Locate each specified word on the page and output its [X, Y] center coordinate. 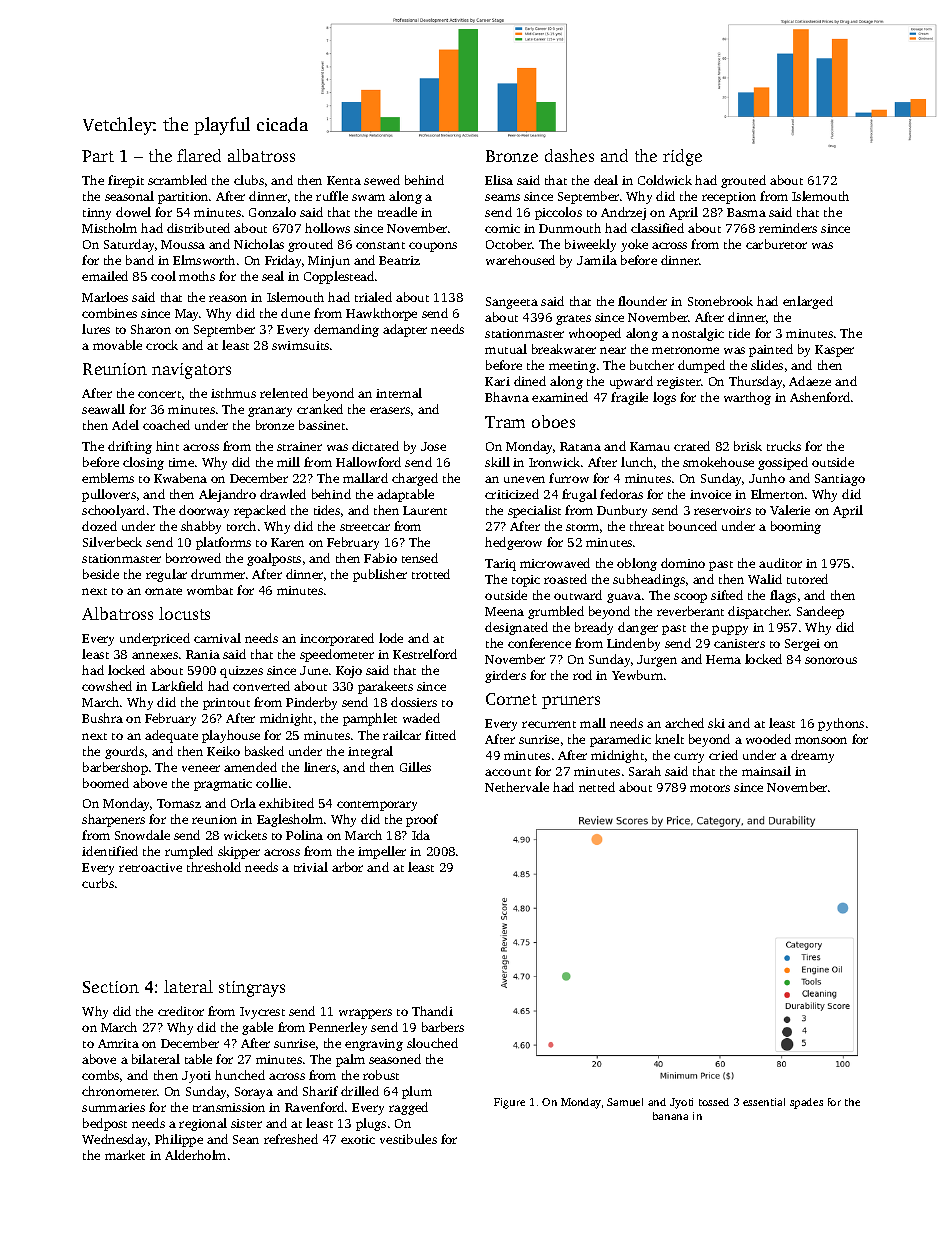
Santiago [840, 480]
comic [502, 228]
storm [582, 527]
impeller [382, 852]
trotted [431, 574]
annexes [155, 655]
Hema [723, 659]
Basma [746, 212]
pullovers [109, 495]
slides [767, 365]
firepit [126, 181]
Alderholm [195, 1155]
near [613, 350]
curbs [98, 883]
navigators [191, 371]
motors [710, 788]
